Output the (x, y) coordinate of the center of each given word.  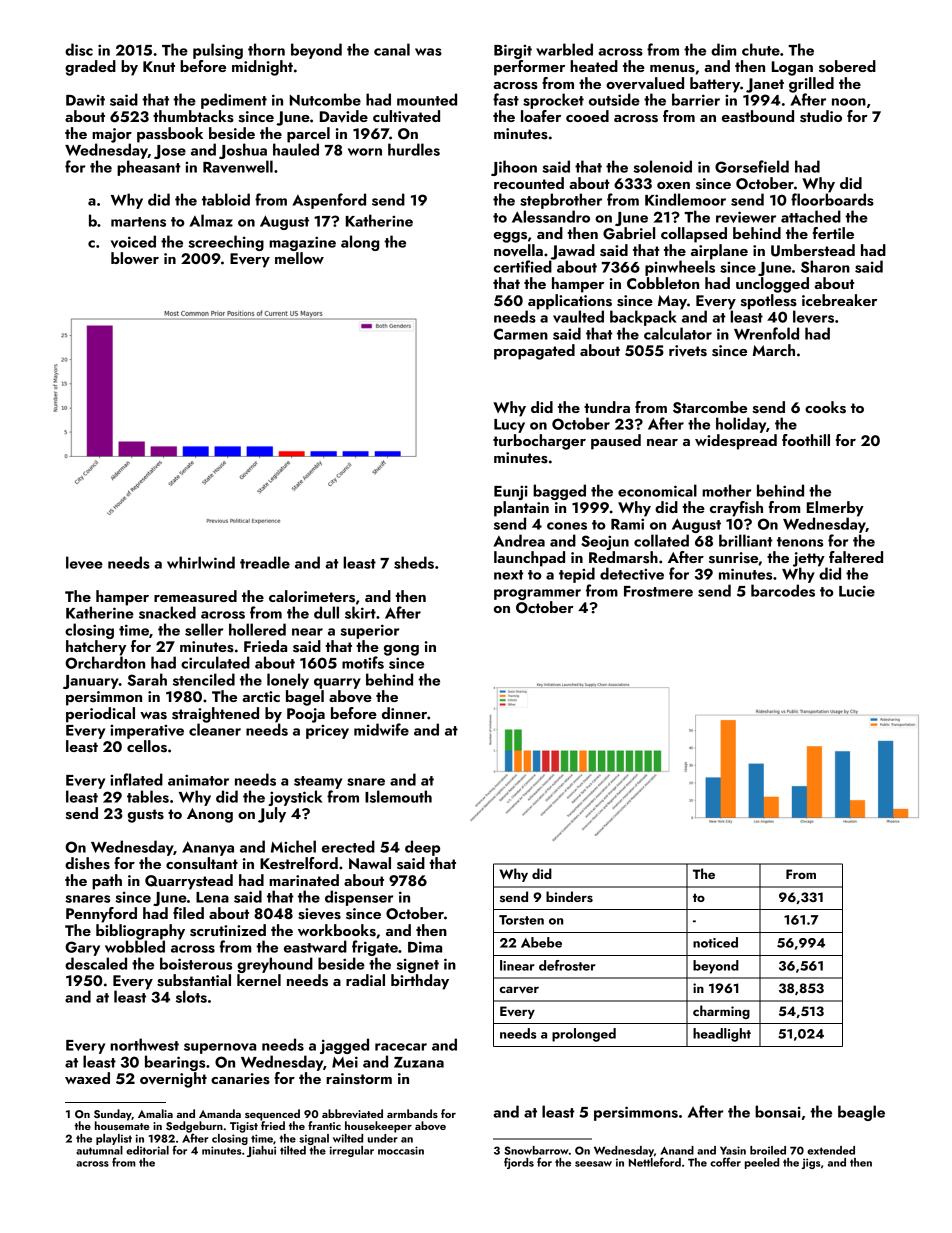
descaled (96, 963)
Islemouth (398, 796)
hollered (257, 629)
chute (761, 49)
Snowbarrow (536, 1150)
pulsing (218, 51)
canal (392, 49)
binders (569, 897)
